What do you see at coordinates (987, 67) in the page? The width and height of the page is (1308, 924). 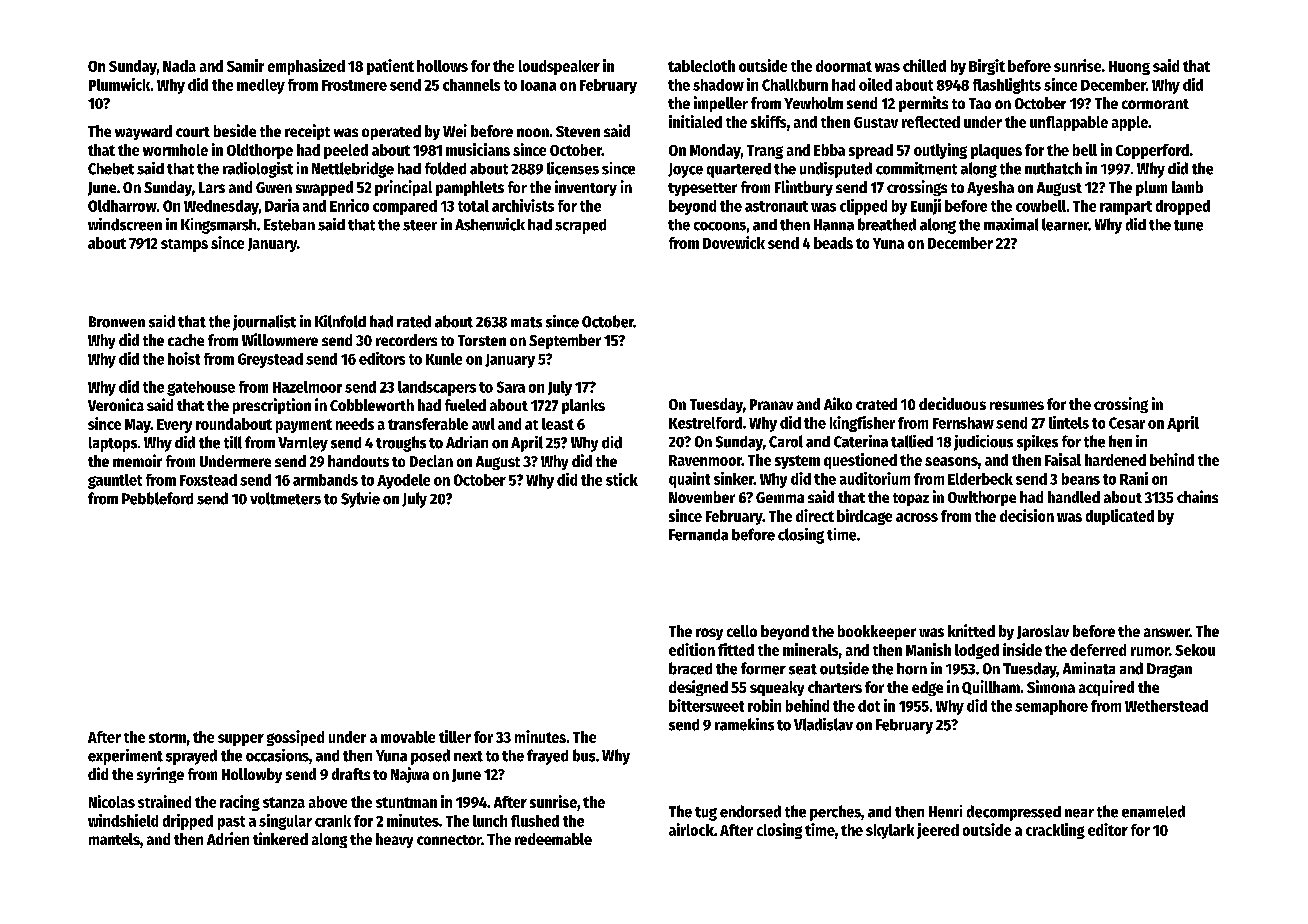 I see `Birgit` at bounding box center [987, 67].
